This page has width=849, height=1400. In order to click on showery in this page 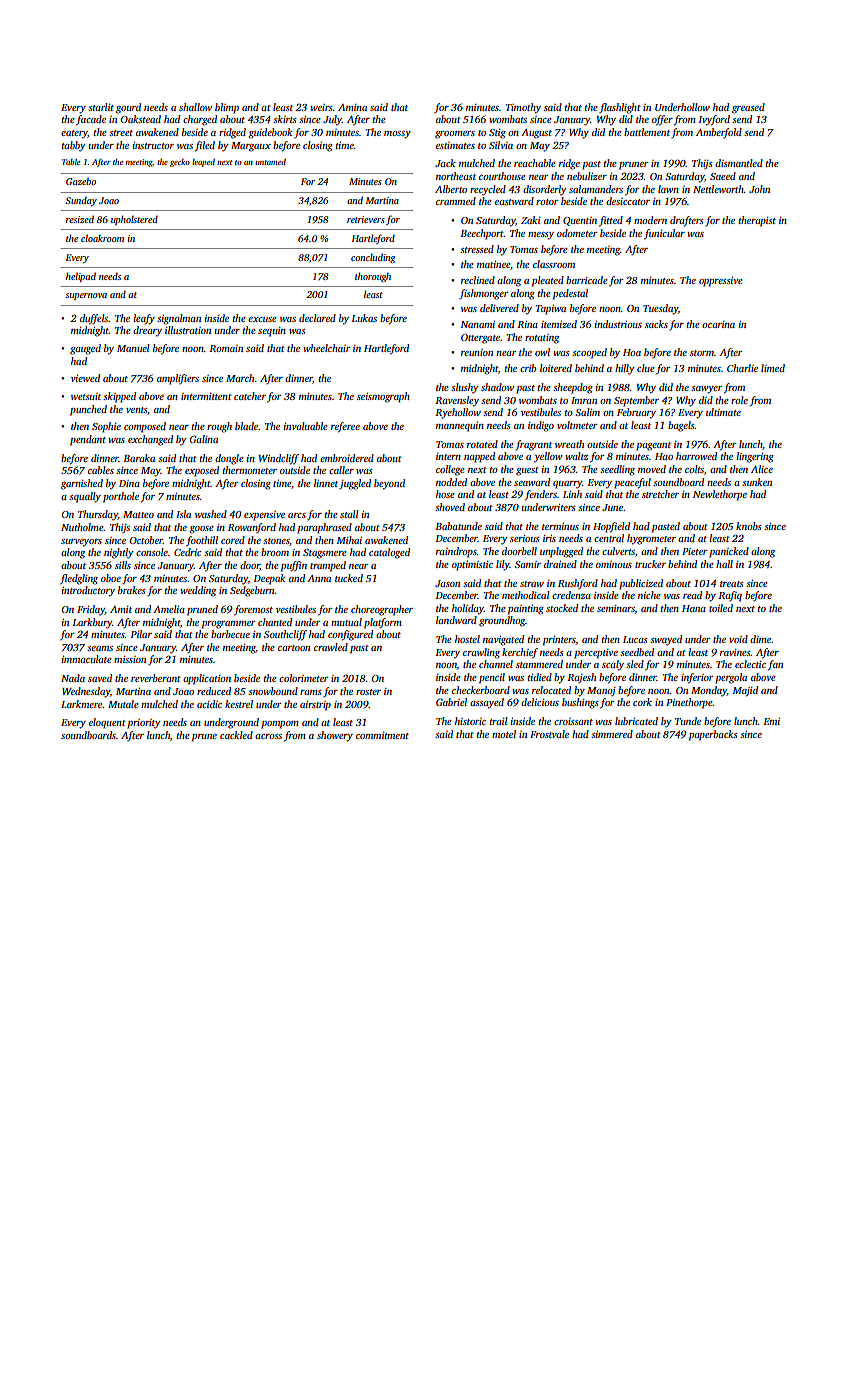, I will do `click(335, 736)`.
